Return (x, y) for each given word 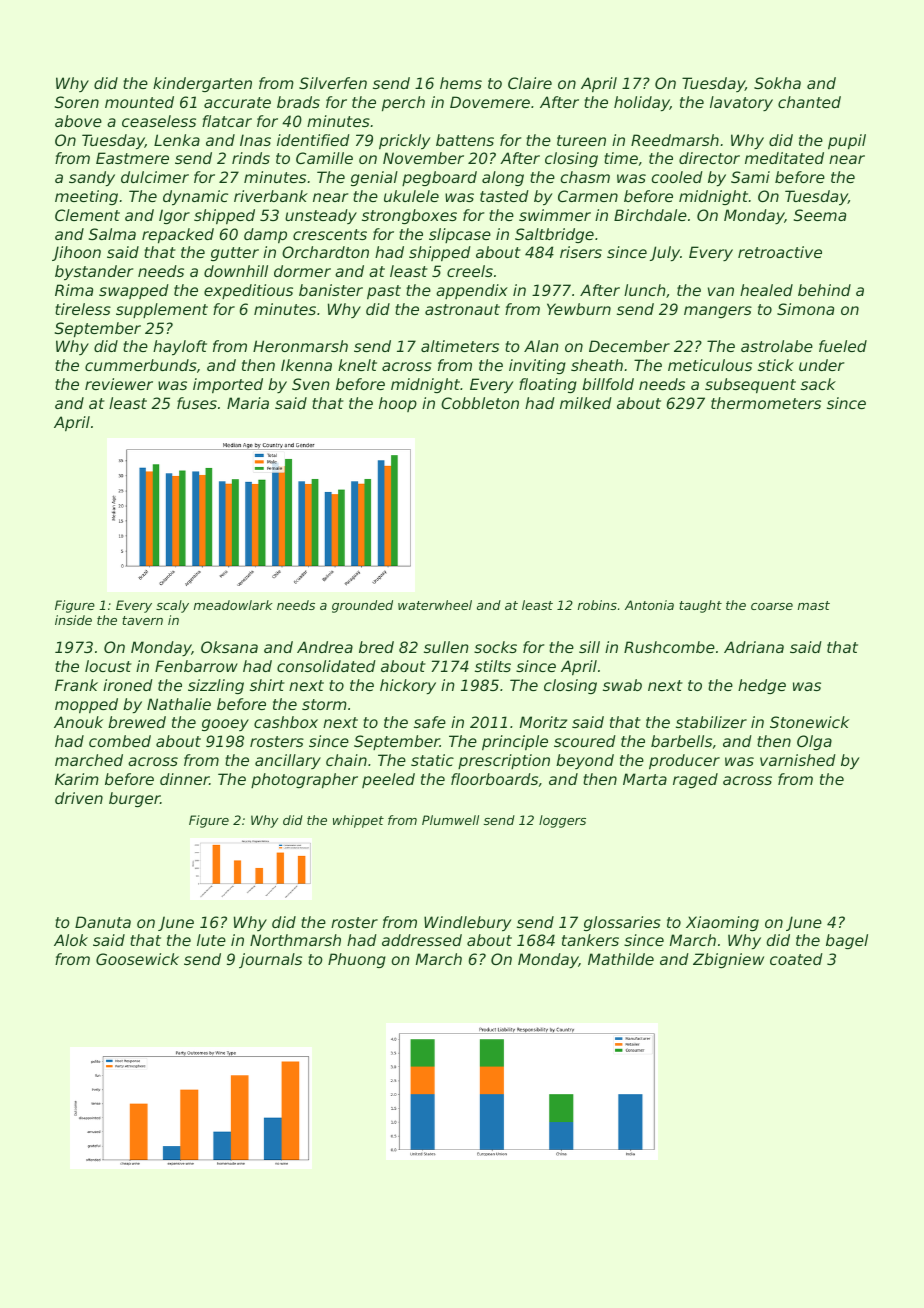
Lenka (177, 140)
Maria (248, 403)
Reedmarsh (675, 140)
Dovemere (490, 102)
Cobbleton (480, 403)
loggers (562, 821)
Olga (814, 742)
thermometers (766, 403)
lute (211, 940)
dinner (184, 779)
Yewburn (579, 309)
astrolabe (777, 346)
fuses (197, 403)
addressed (422, 940)
